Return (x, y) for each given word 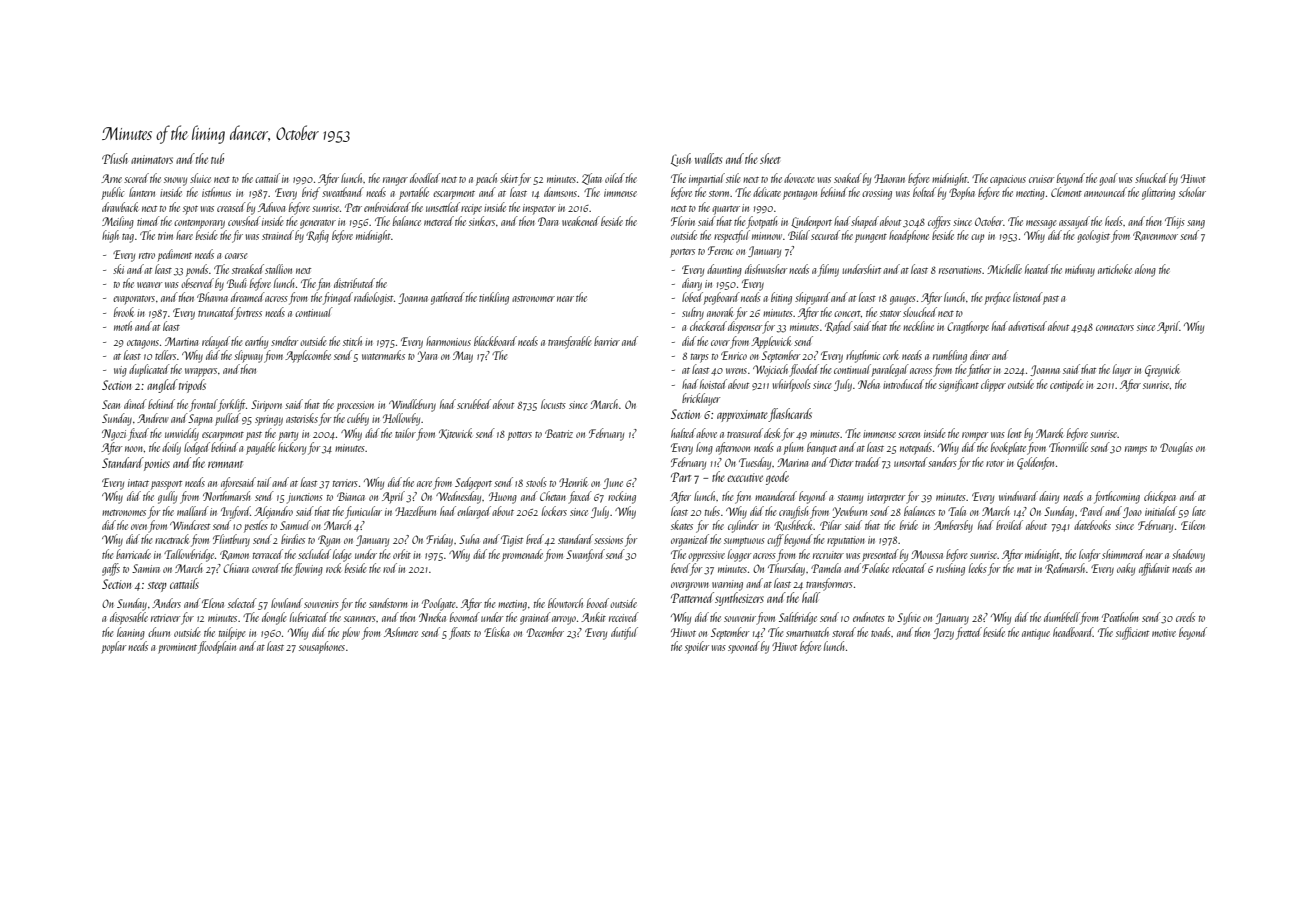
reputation (846, 541)
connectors (1115, 328)
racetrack (172, 539)
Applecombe (308, 356)
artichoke (1115, 269)
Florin (683, 221)
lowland (287, 603)
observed (197, 283)
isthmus (216, 192)
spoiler (697, 647)
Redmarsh (1065, 568)
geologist (1094, 236)
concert (847, 314)
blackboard (495, 341)
